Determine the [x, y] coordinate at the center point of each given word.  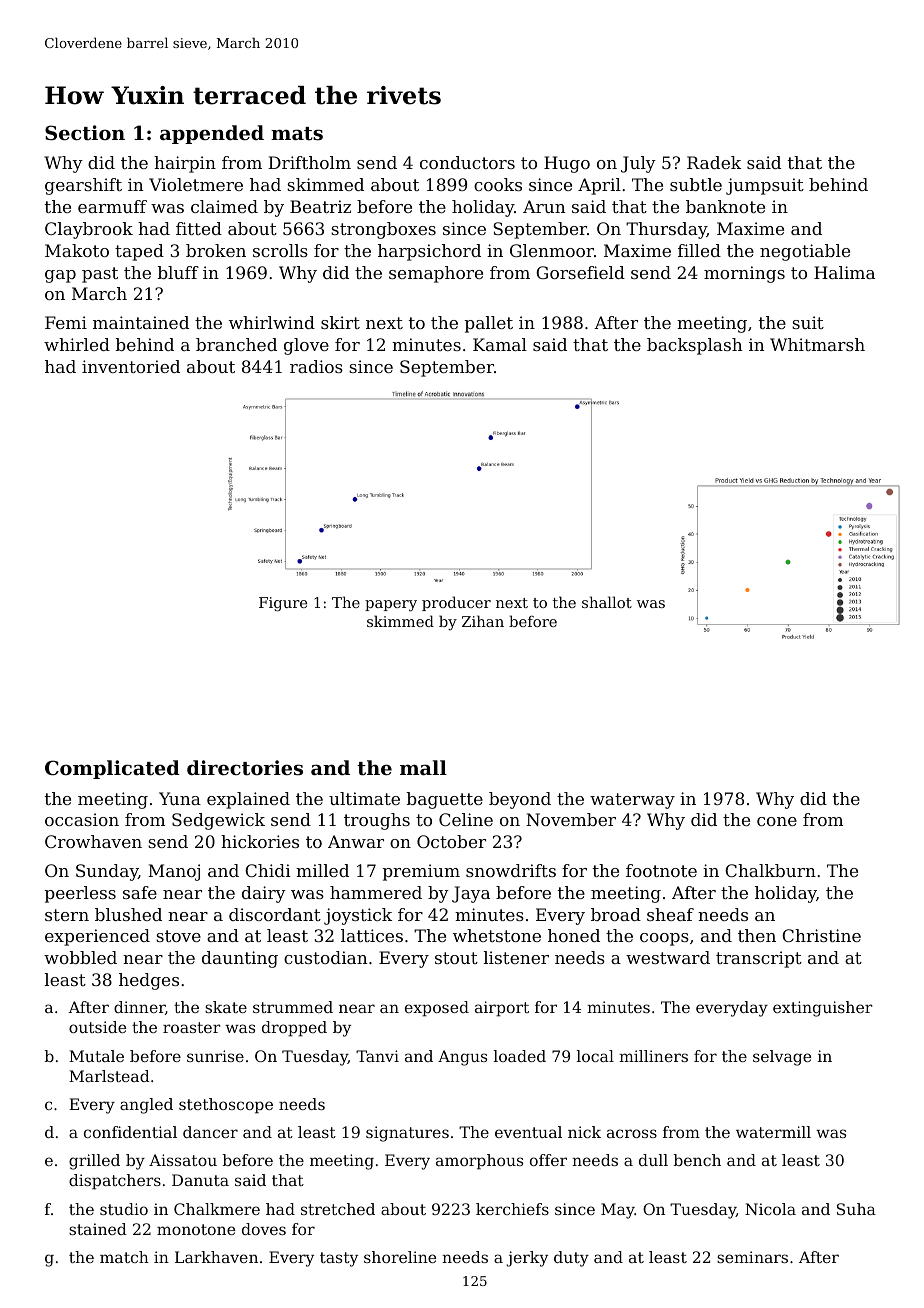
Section [85, 133]
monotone [196, 1229]
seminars [752, 1257]
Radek [714, 162]
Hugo [567, 164]
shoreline [400, 1257]
